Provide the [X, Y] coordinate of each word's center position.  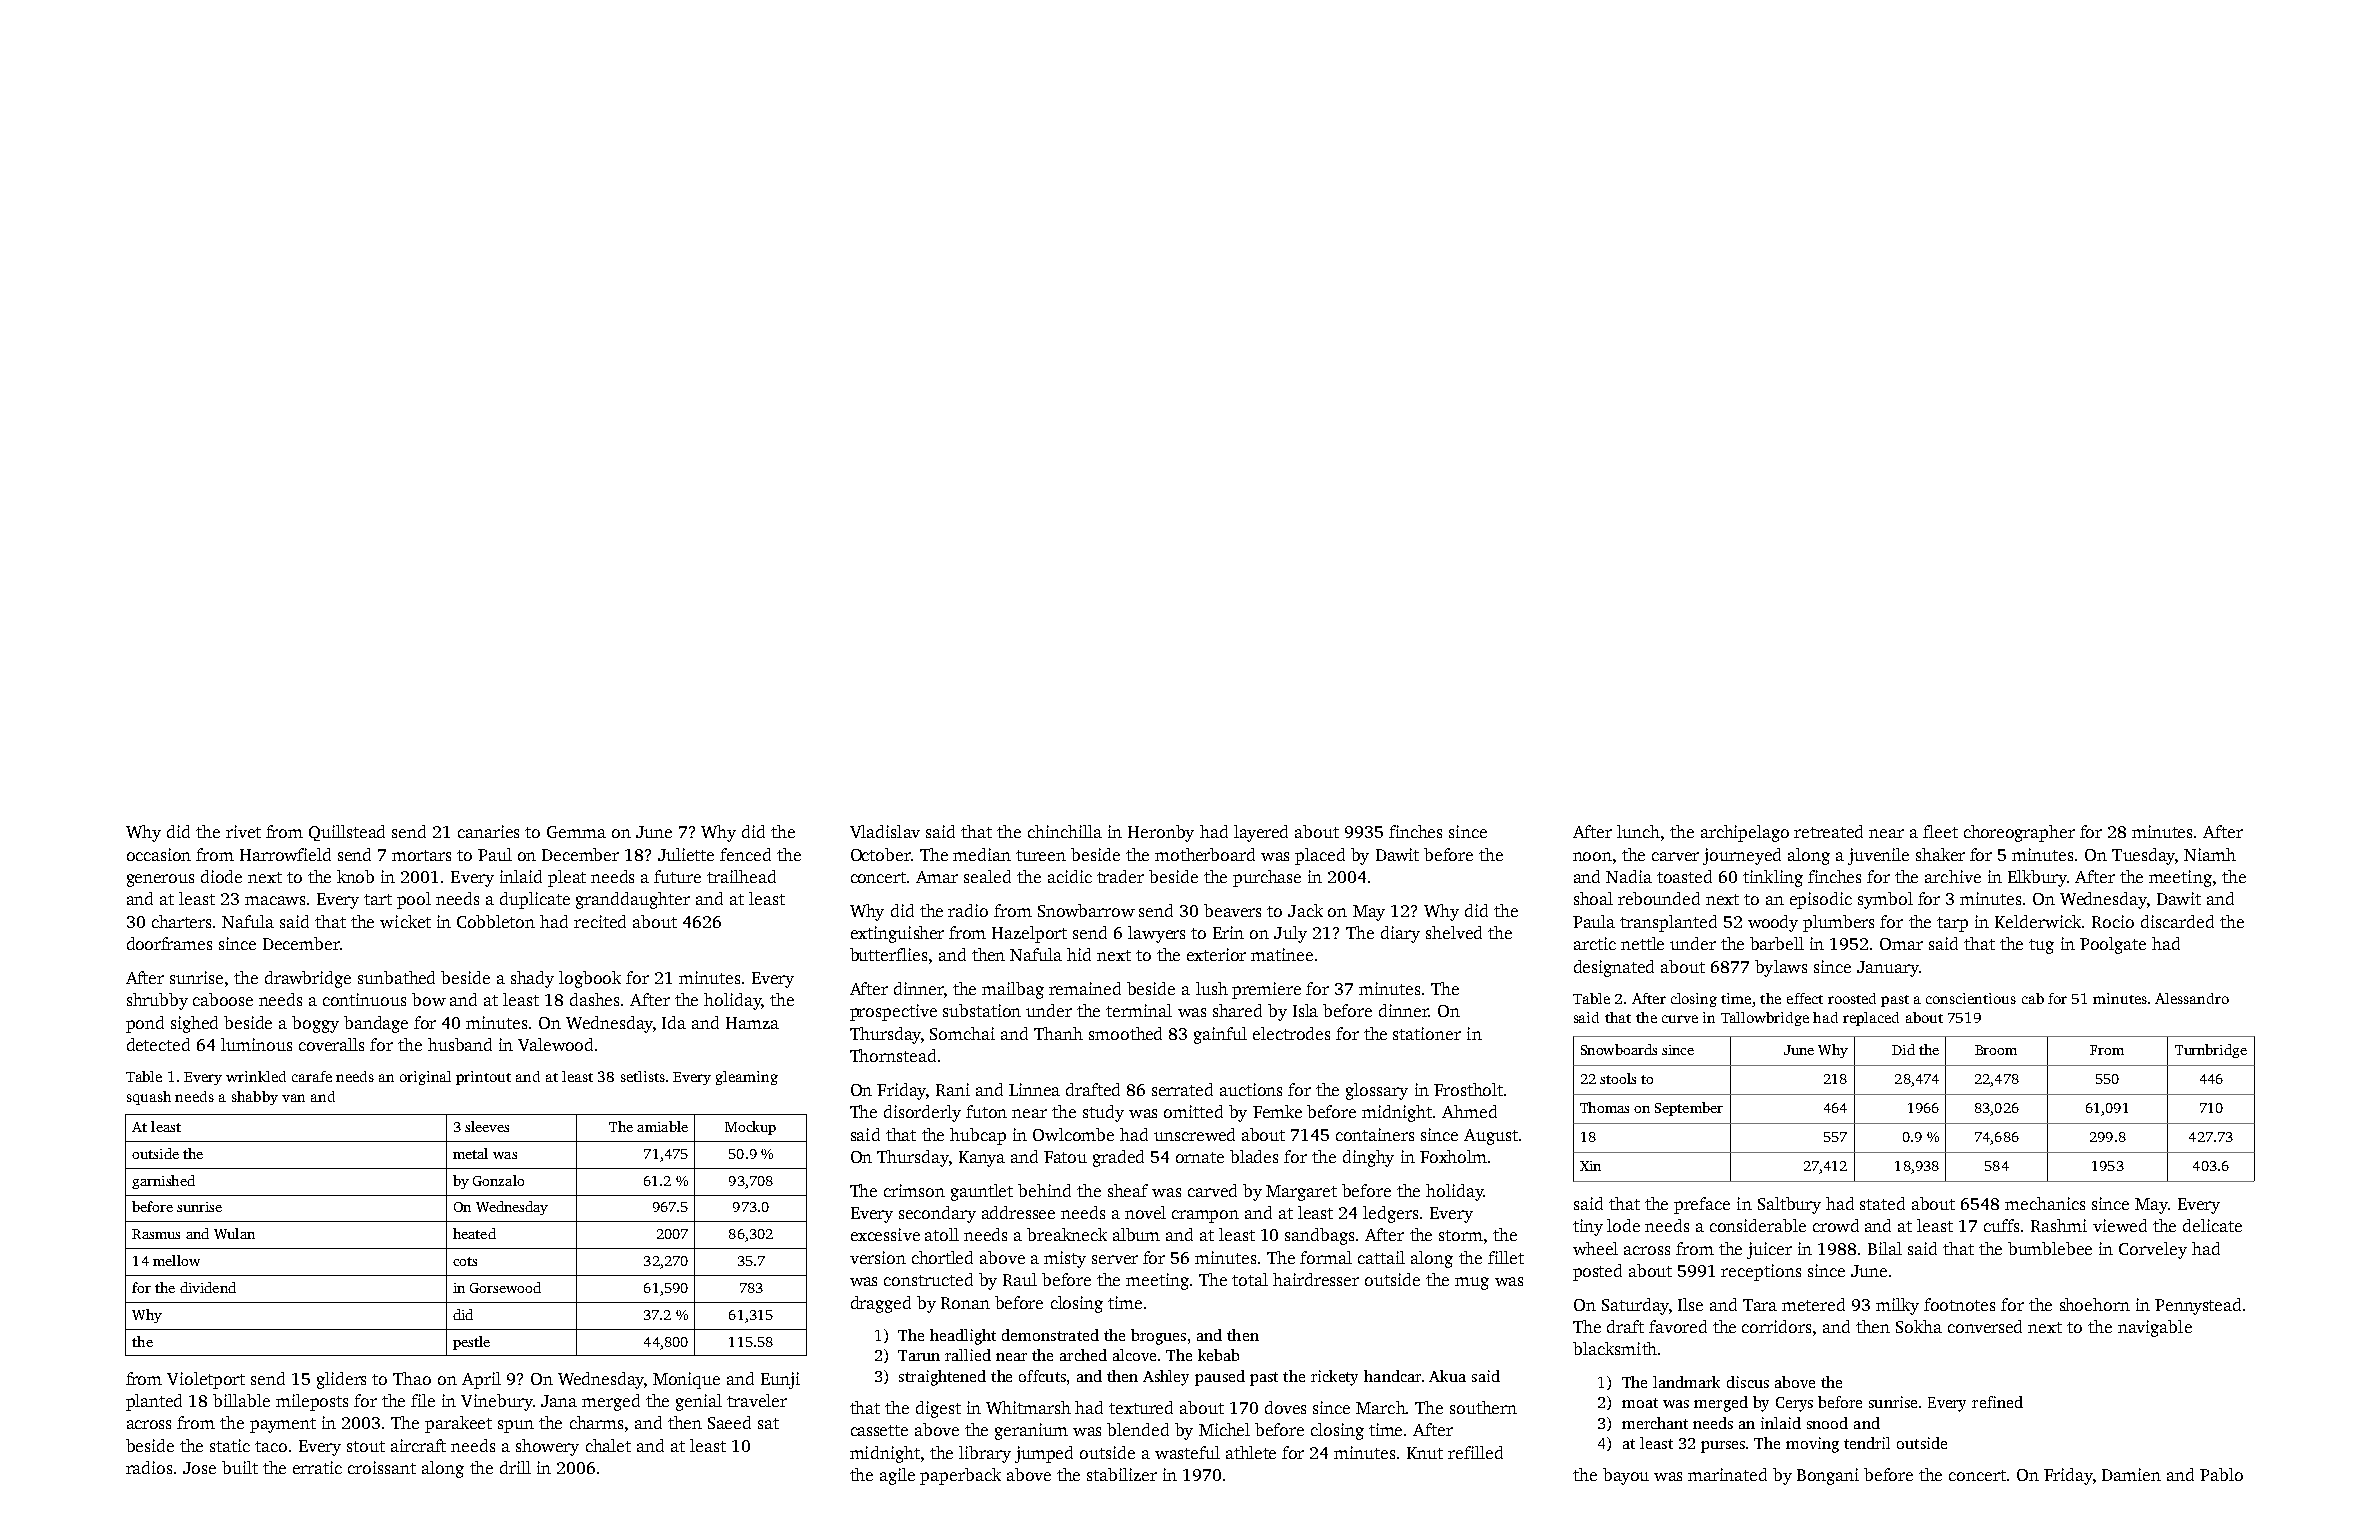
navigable [2155, 1328]
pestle [471, 1343]
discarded [2177, 921]
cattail [1381, 1257]
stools [1618, 1078]
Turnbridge [2211, 1051]
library [985, 1454]
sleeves [487, 1126]
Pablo [2221, 1474]
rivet [243, 831]
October [881, 854]
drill [515, 1467]
